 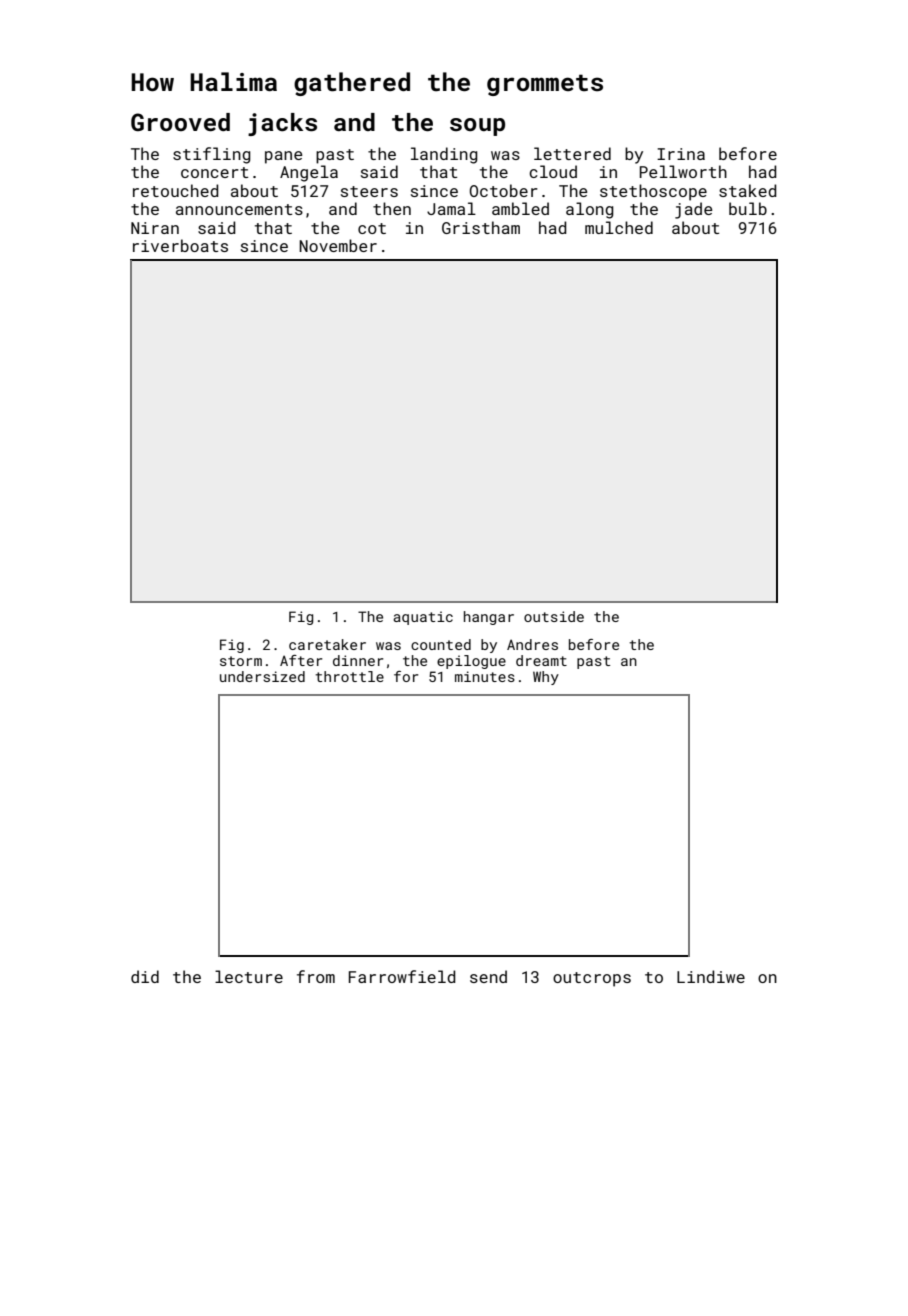 What do you see at coordinates (681, 154) in the screenshot?
I see `Irina` at bounding box center [681, 154].
